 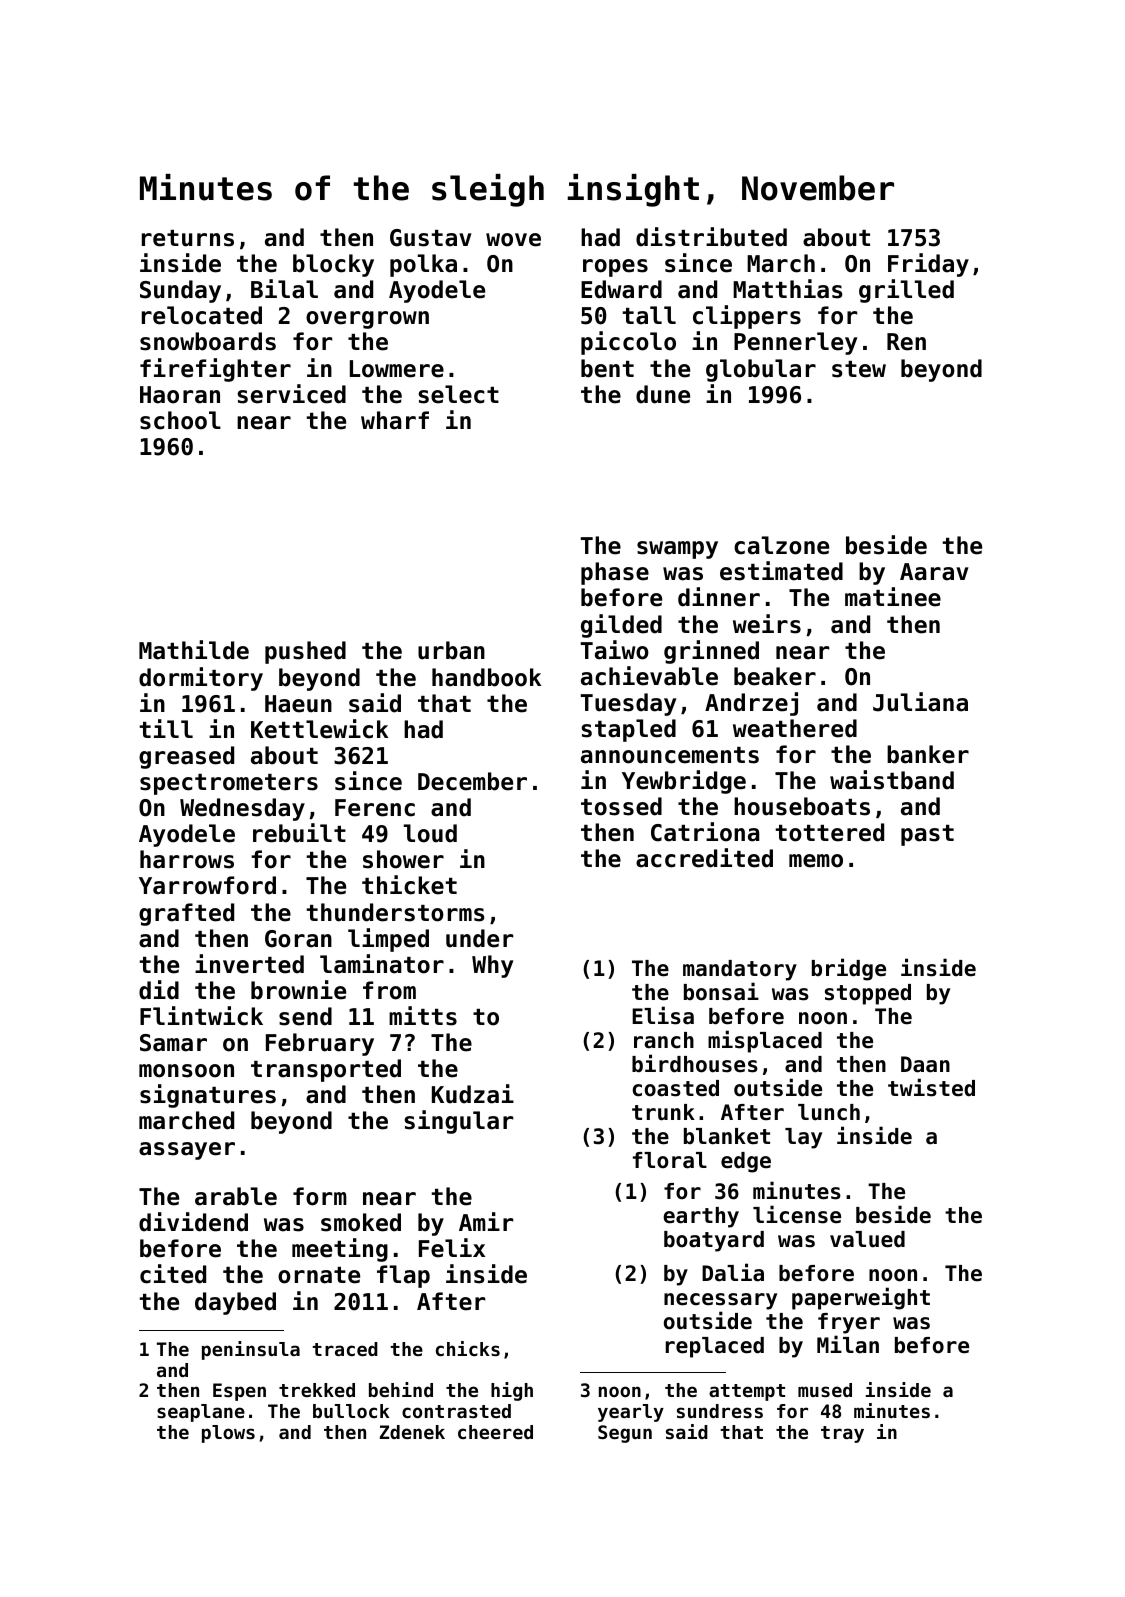 What do you see at coordinates (765, 1041) in the document?
I see `misplaced` at bounding box center [765, 1041].
